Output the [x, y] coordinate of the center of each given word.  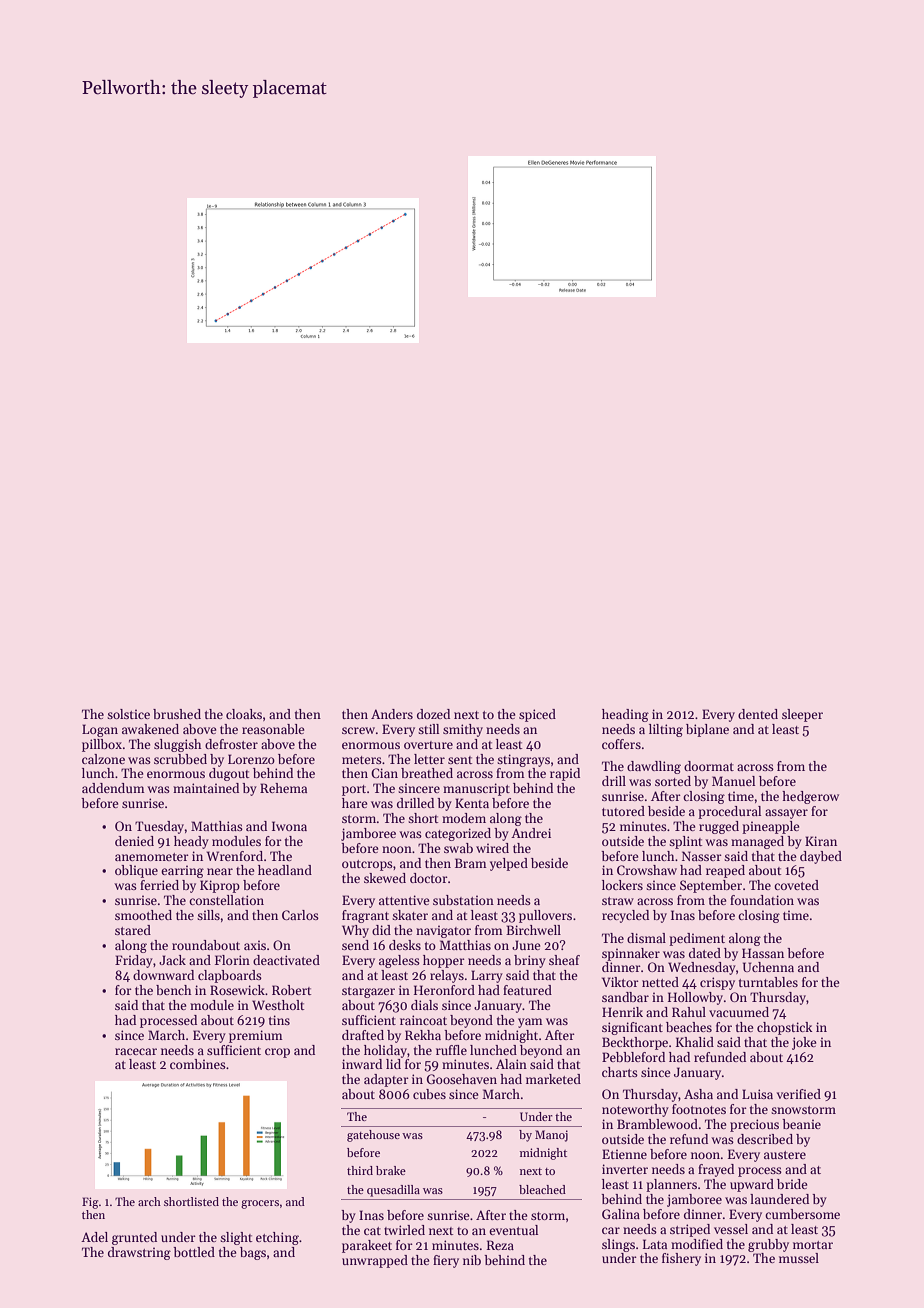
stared [133, 930]
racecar [136, 1051]
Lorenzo [251, 759]
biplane [707, 730]
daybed [821, 857]
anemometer [152, 857]
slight [236, 1238]
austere [785, 1155]
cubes [429, 1094]
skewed [385, 878]
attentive [404, 900]
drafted [363, 1035]
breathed [427, 773]
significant [632, 1028]
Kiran [821, 841]
